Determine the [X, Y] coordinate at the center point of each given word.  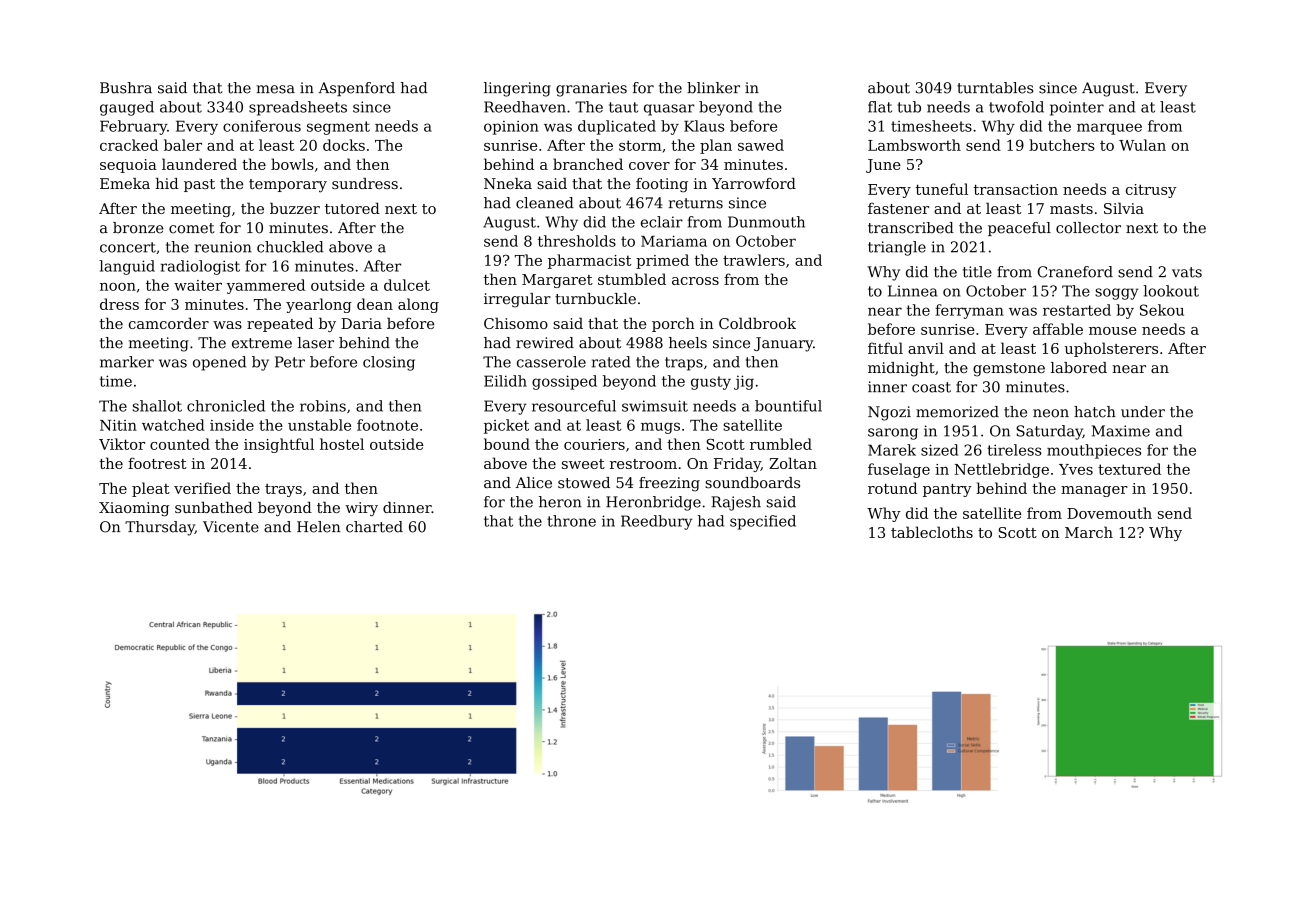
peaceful [1019, 229]
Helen [318, 527]
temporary [288, 186]
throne [571, 521]
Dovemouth [1109, 513]
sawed [761, 145]
